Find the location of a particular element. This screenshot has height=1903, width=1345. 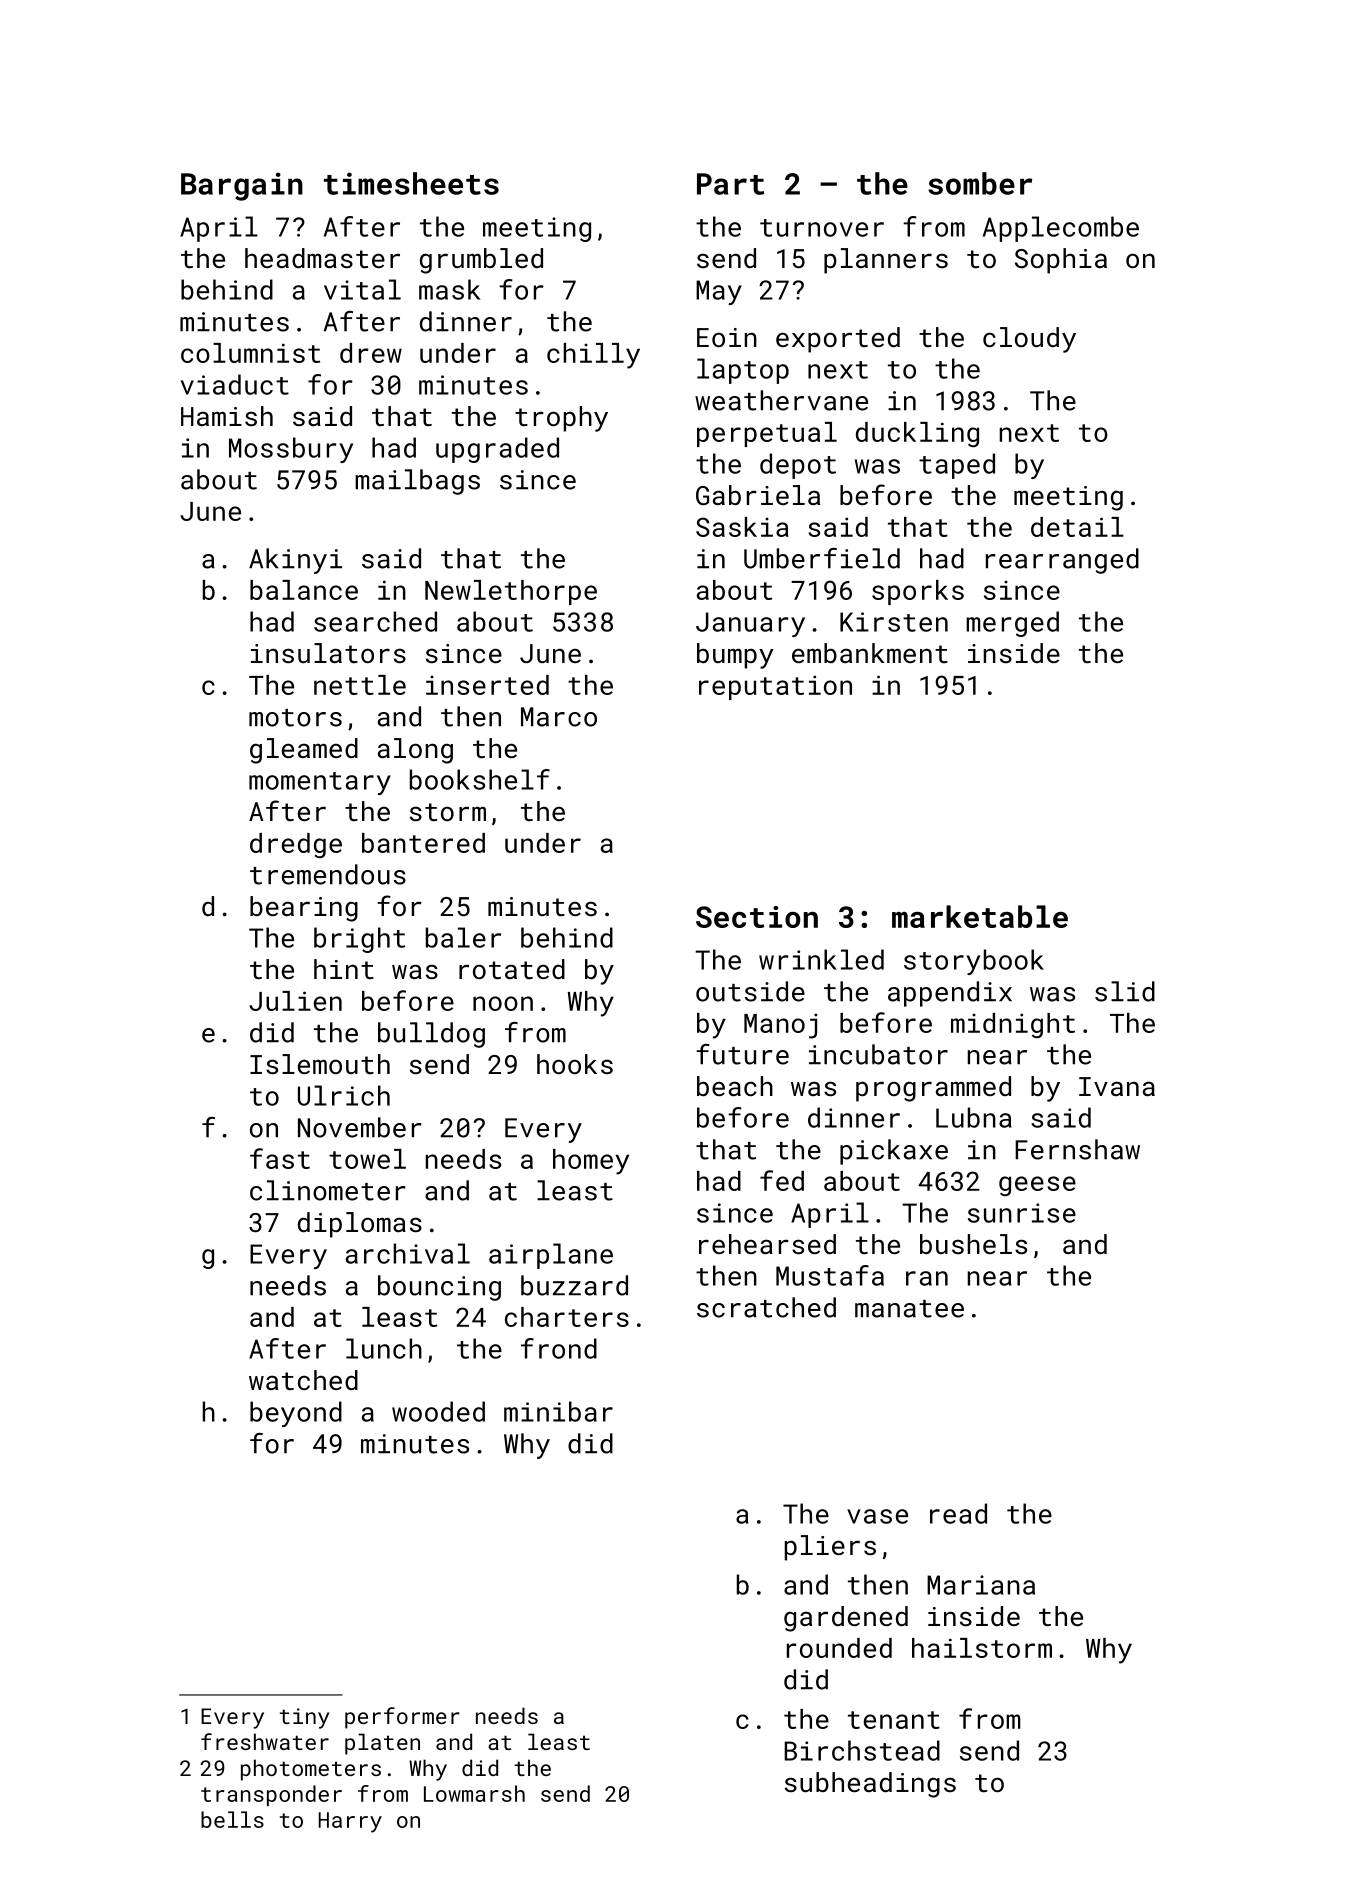

nettle is located at coordinates (360, 685).
